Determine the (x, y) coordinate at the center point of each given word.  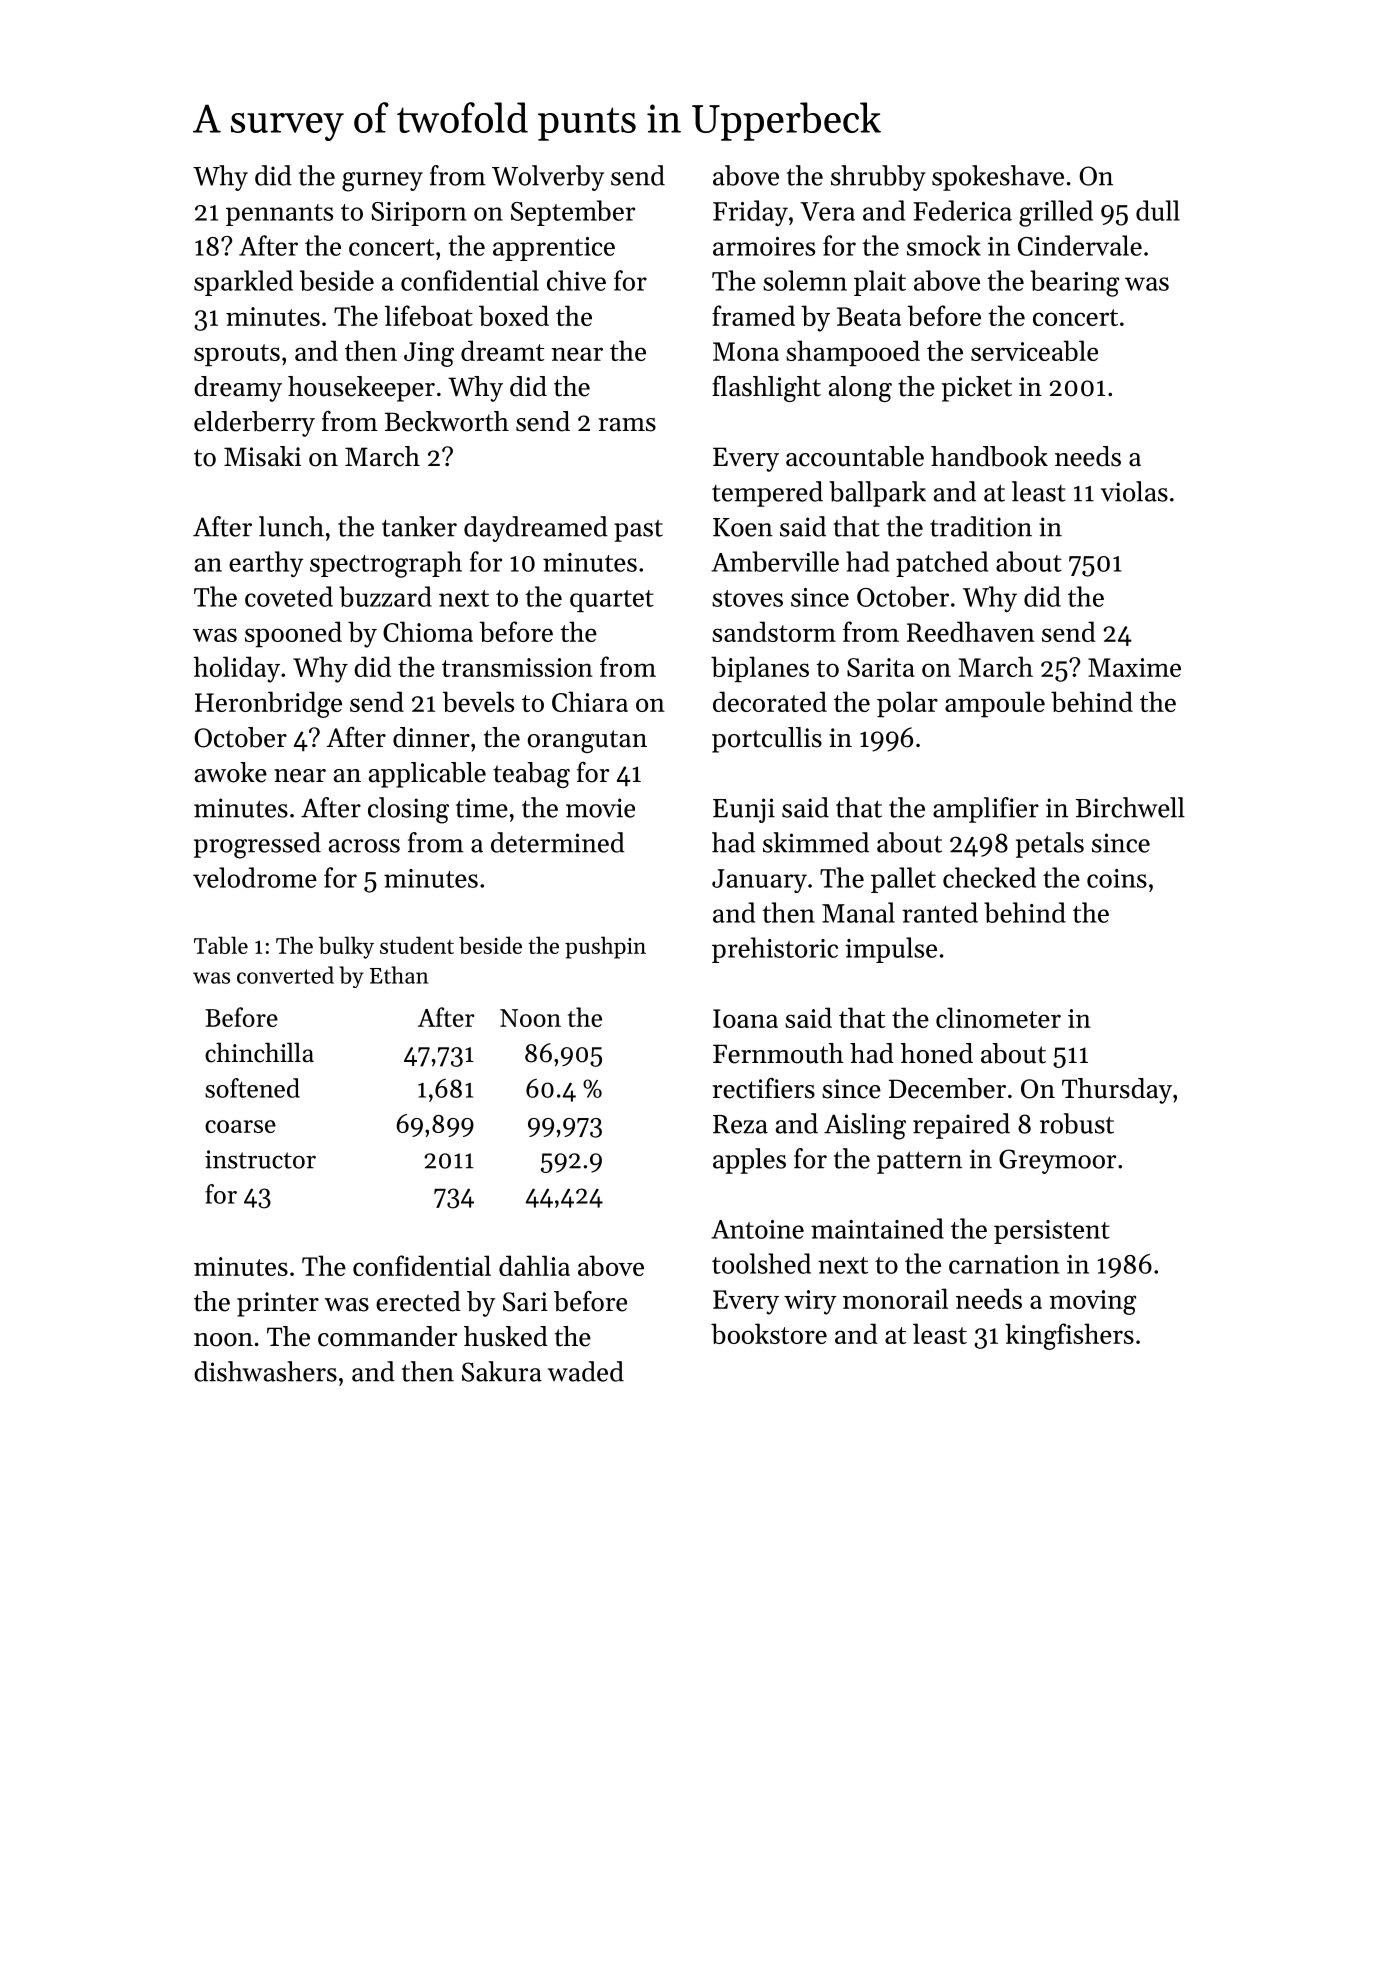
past (638, 531)
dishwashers (265, 1371)
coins (1117, 878)
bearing (1074, 283)
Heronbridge (268, 704)
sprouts (237, 355)
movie (600, 808)
